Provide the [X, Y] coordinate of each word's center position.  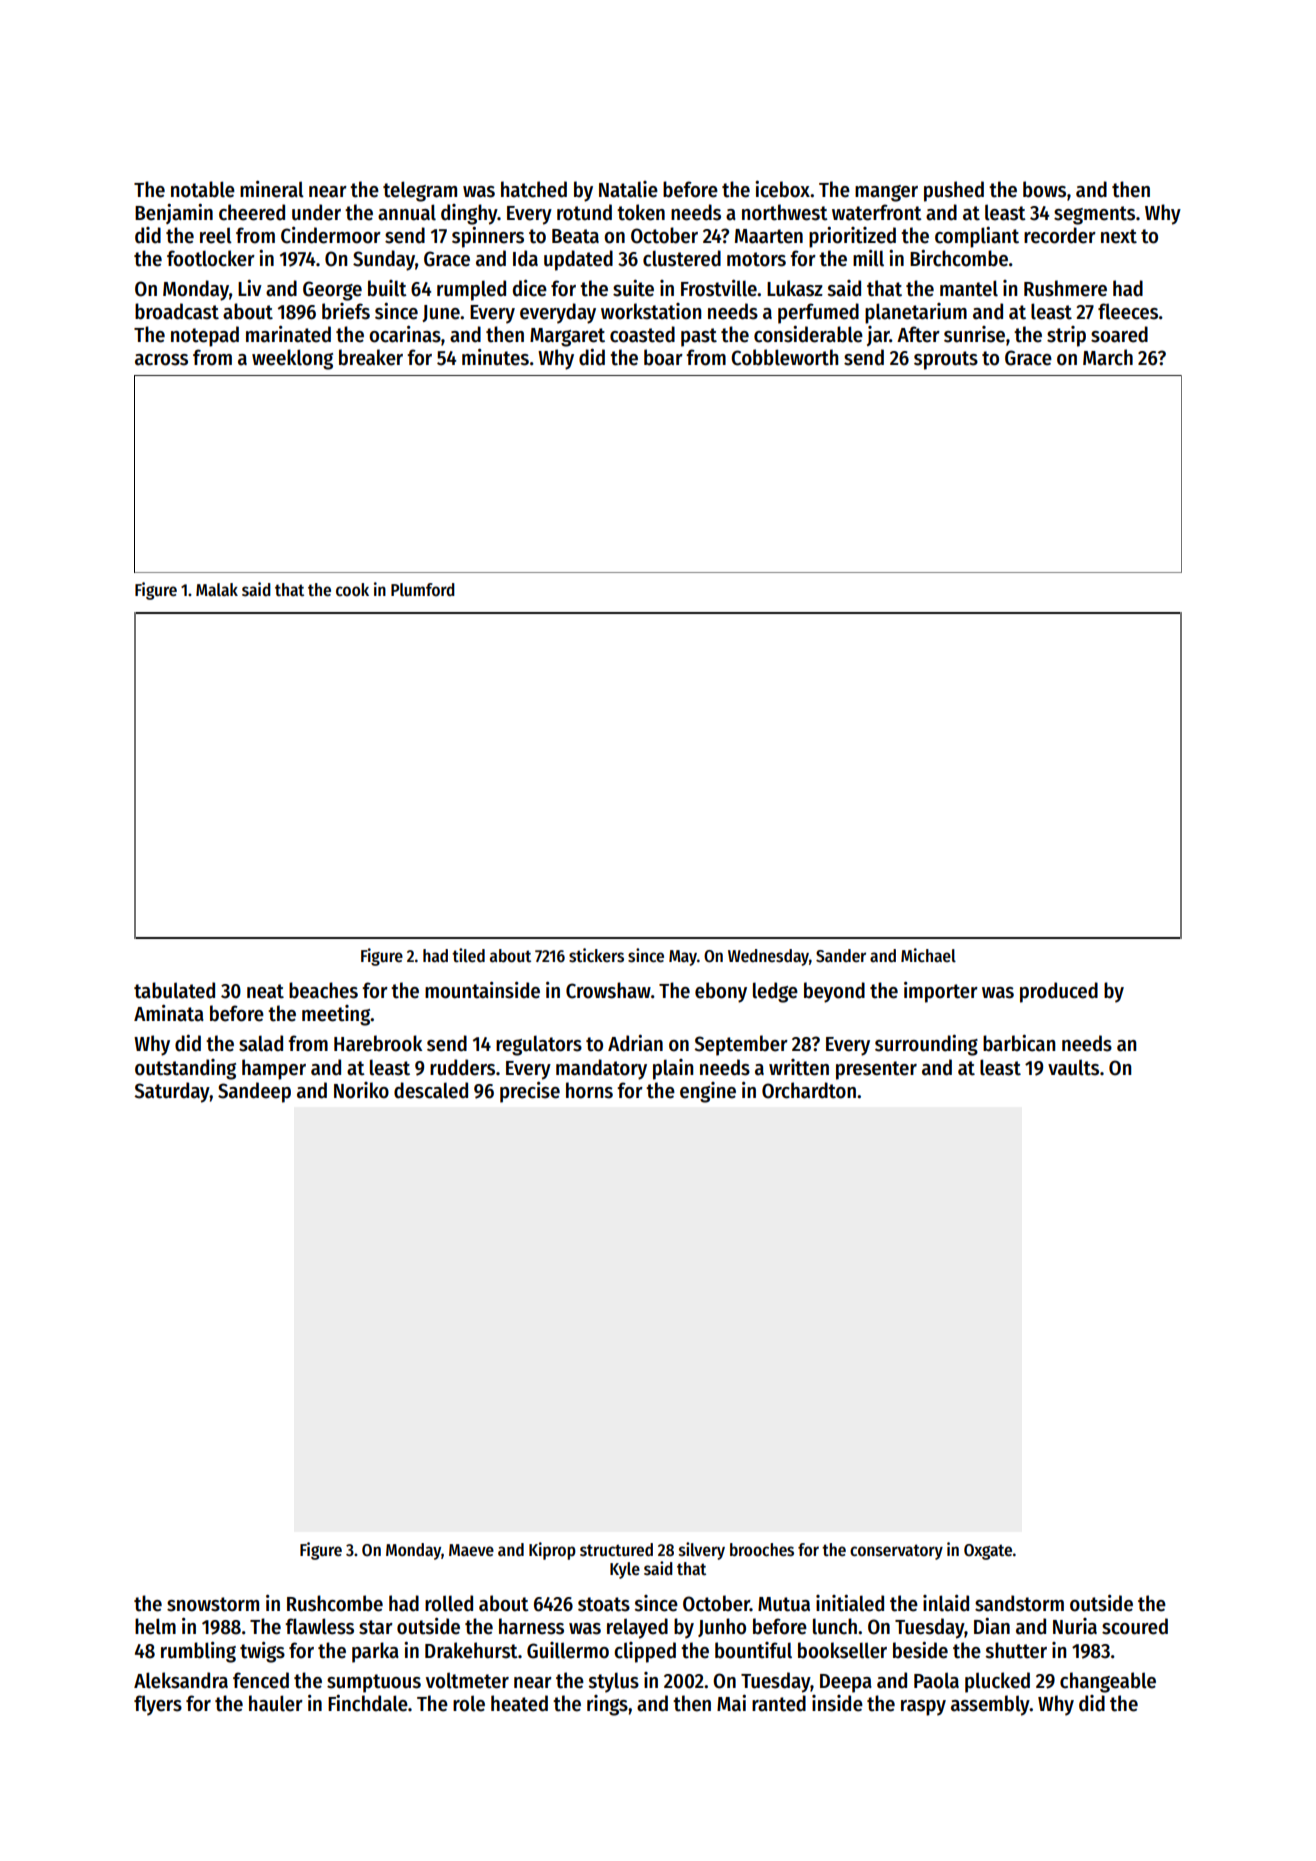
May [683, 958]
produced [1059, 992]
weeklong [292, 359]
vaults [1073, 1067]
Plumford [423, 590]
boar [663, 357]
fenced [261, 1680]
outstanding [185, 1069]
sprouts [946, 360]
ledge [775, 992]
